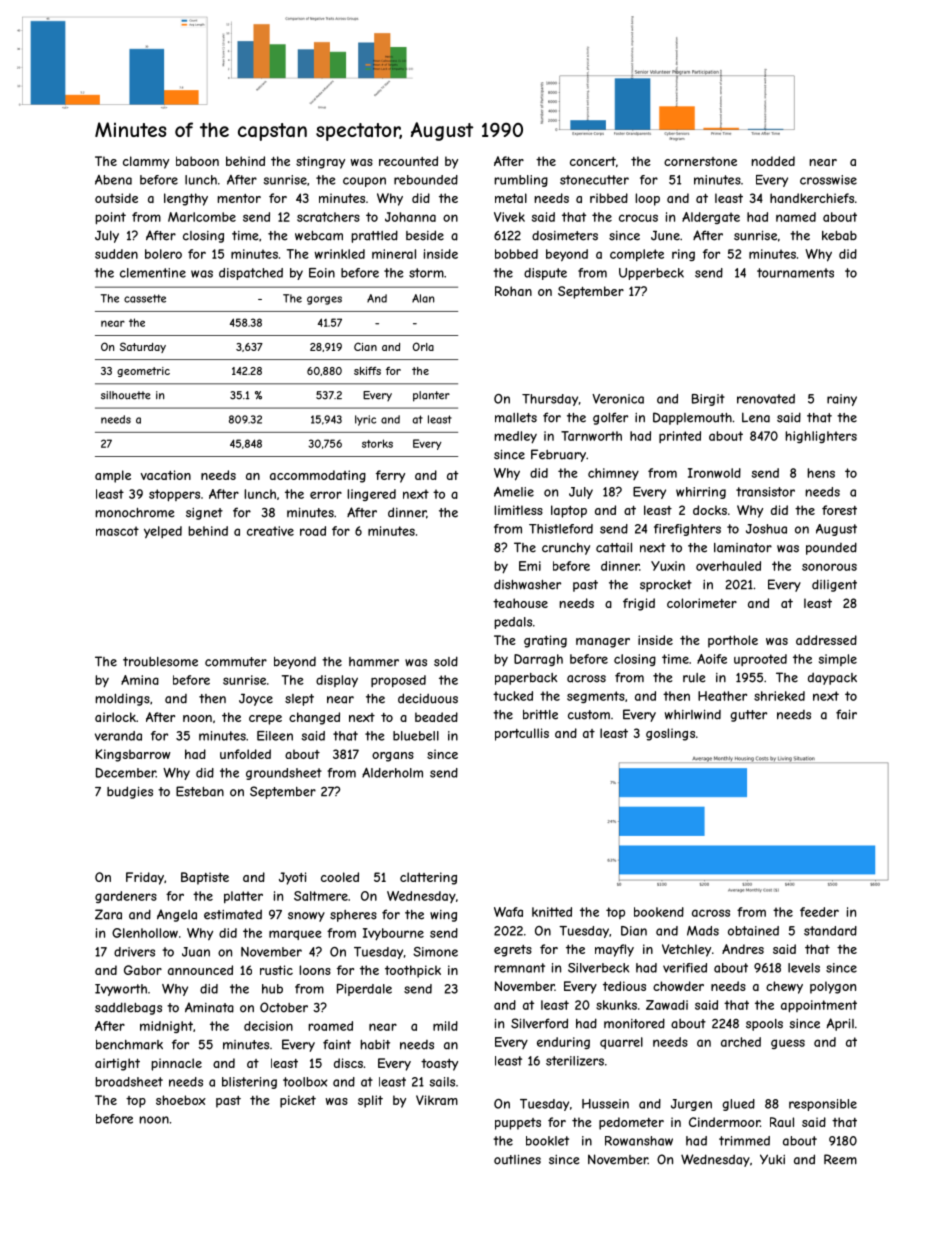  I want to click on sold, so click(446, 661).
